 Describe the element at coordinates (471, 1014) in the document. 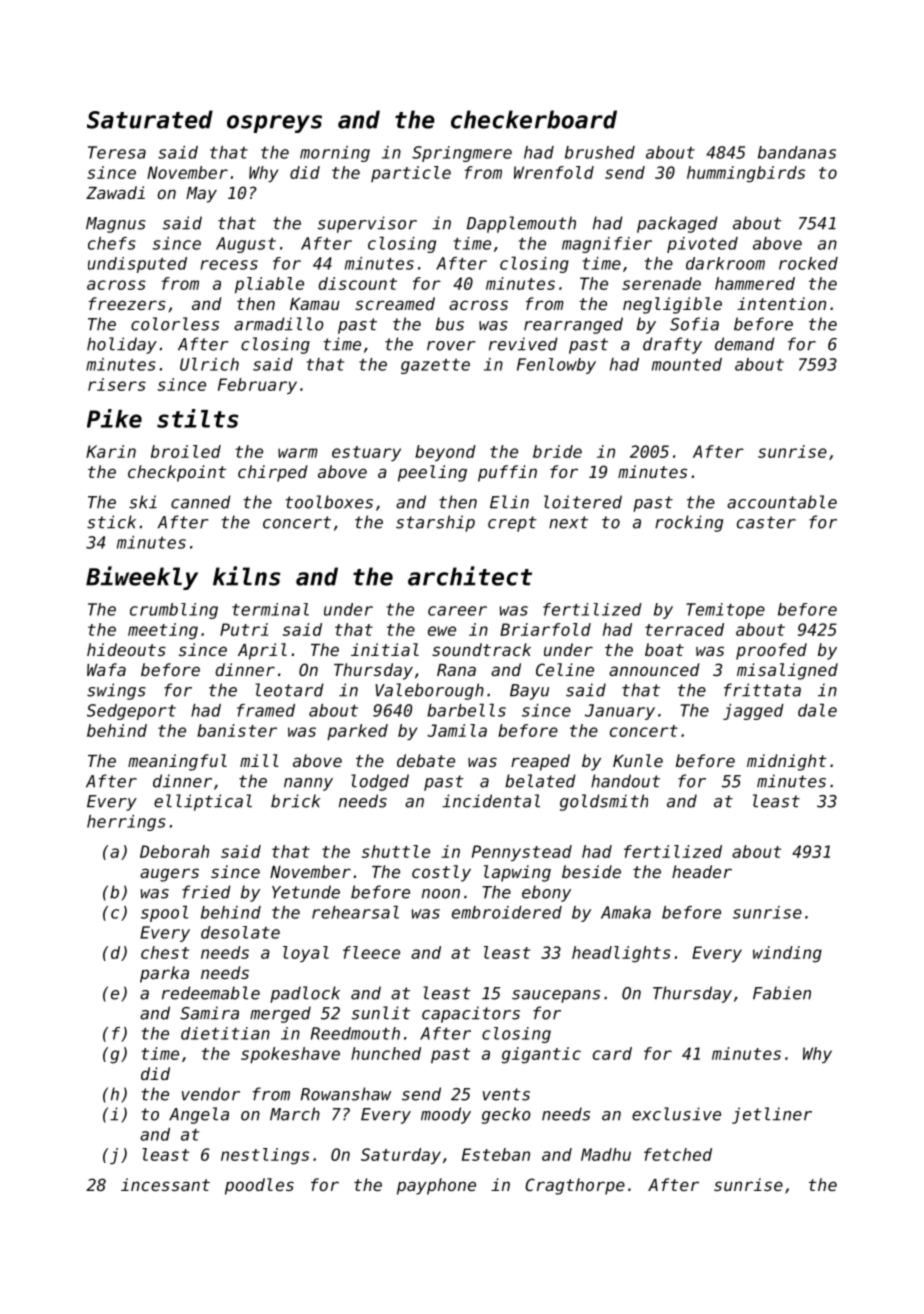

I see `capacitors` at that location.
